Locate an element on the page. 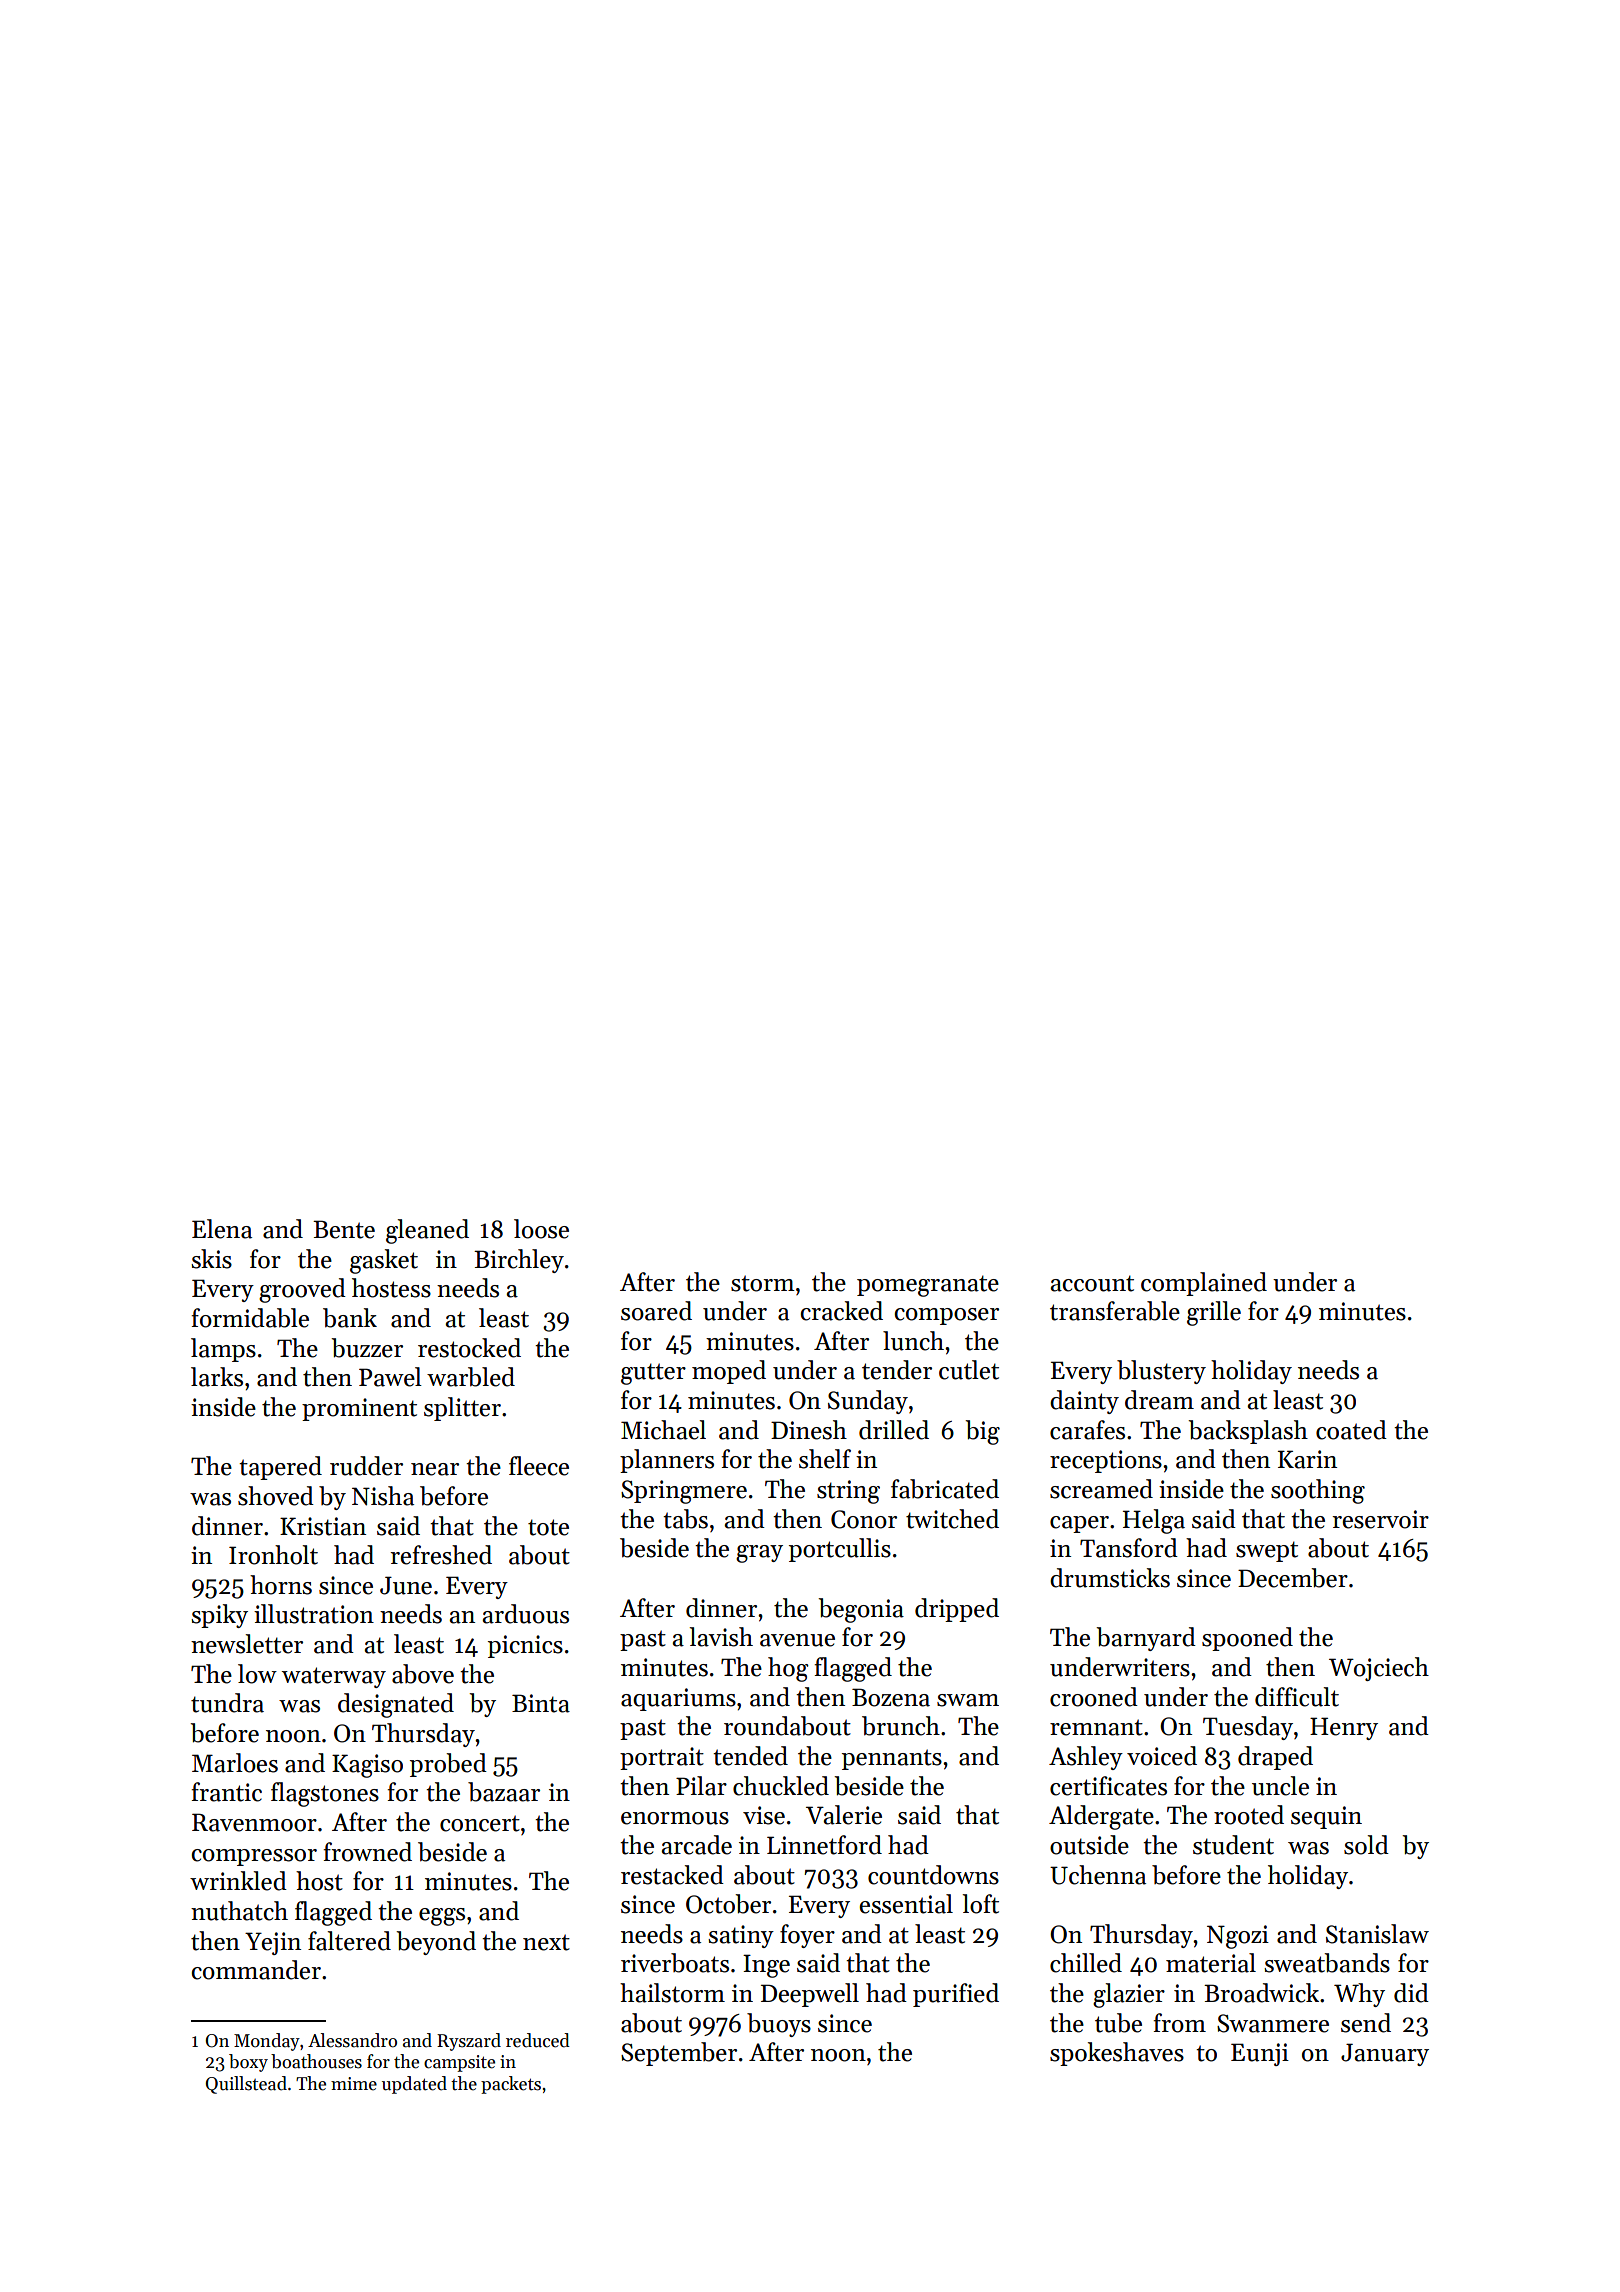 This image has height=2292, width=1620. Nisha is located at coordinates (383, 1496).
